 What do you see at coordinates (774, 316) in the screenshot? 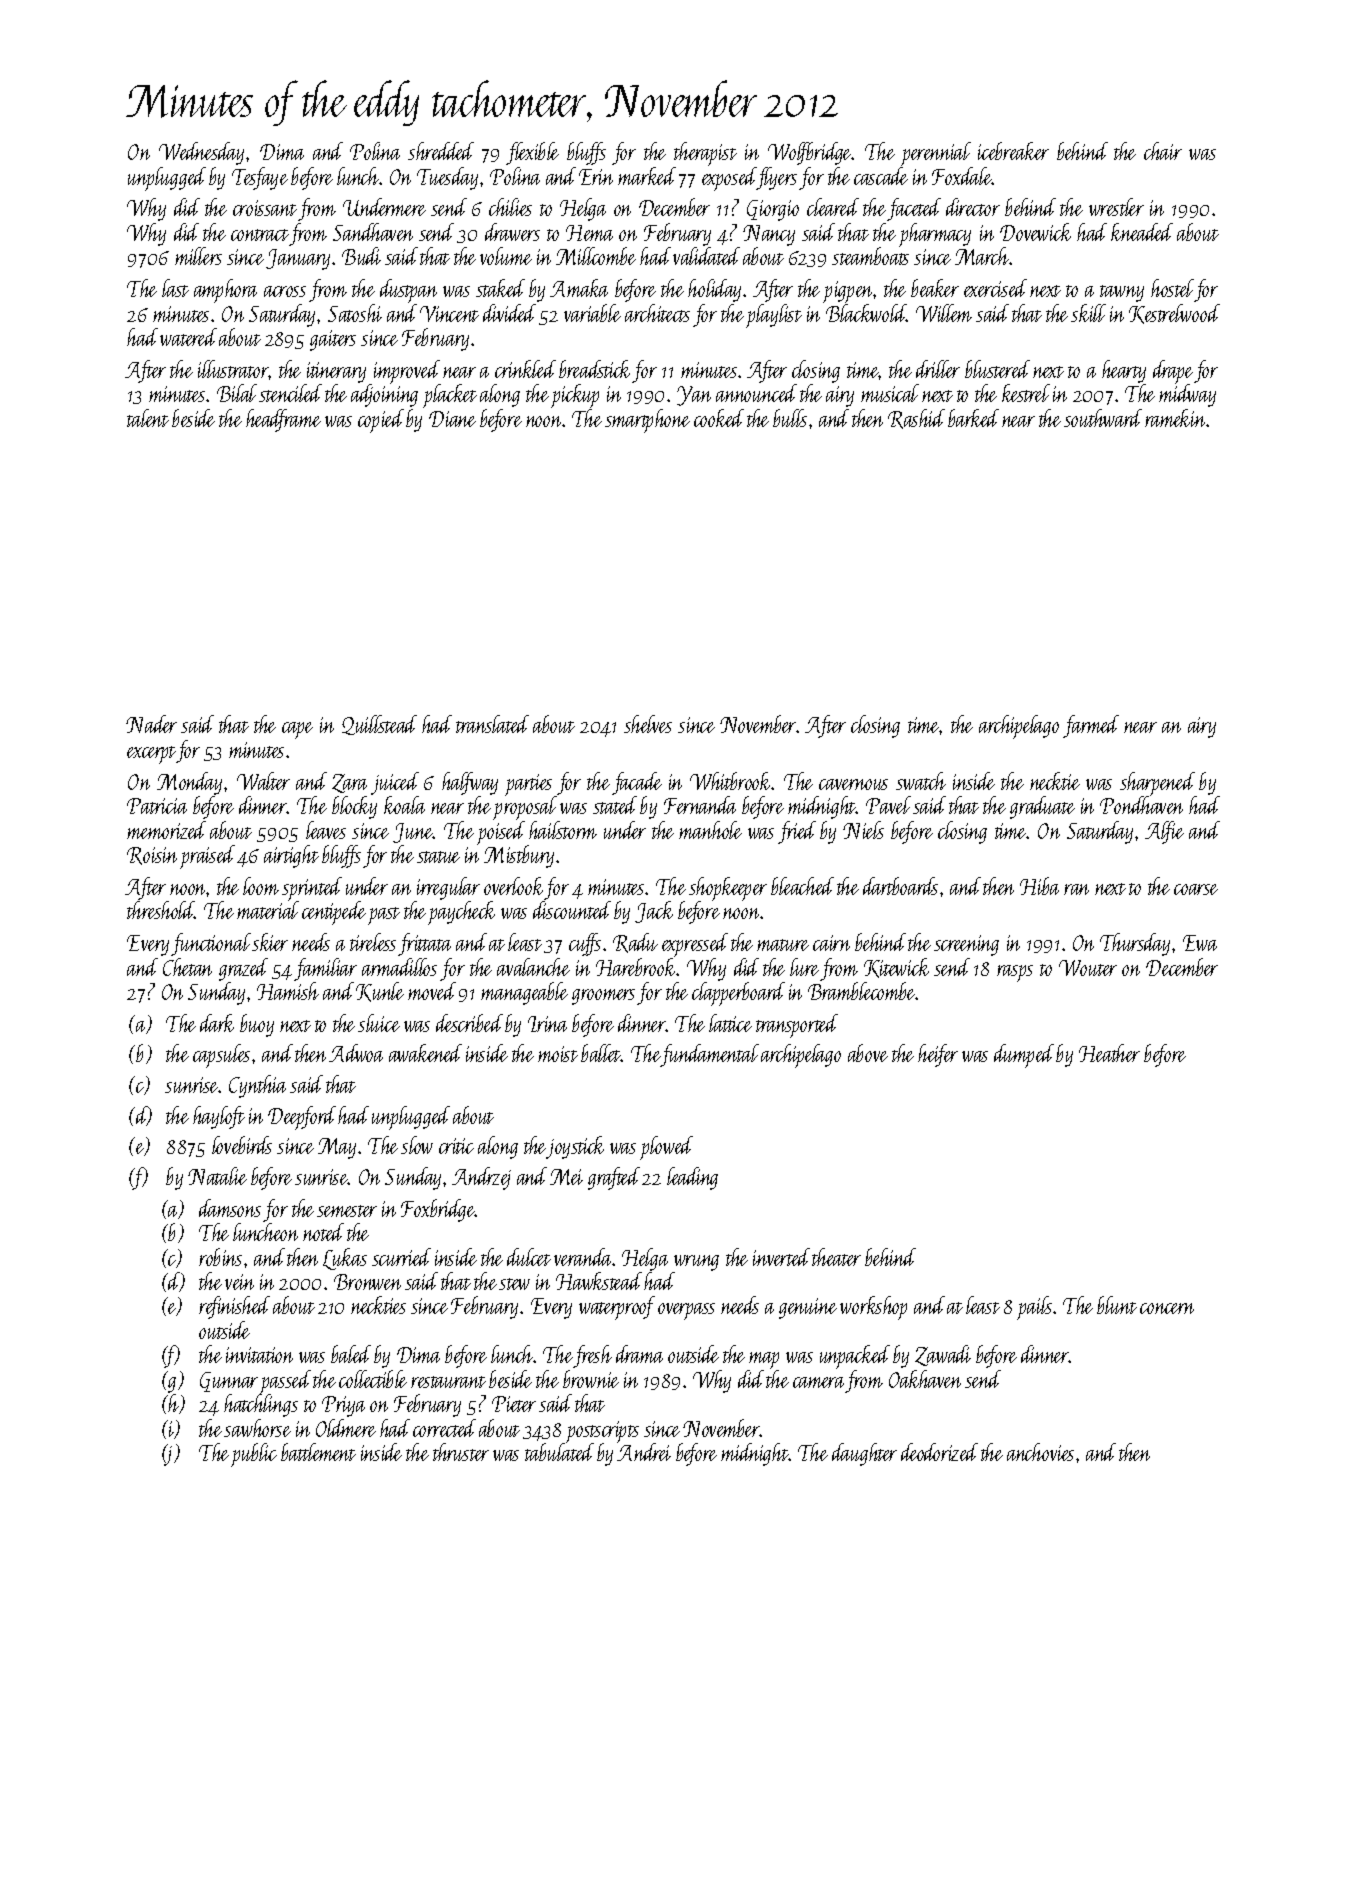
I see `playlist` at bounding box center [774, 316].
